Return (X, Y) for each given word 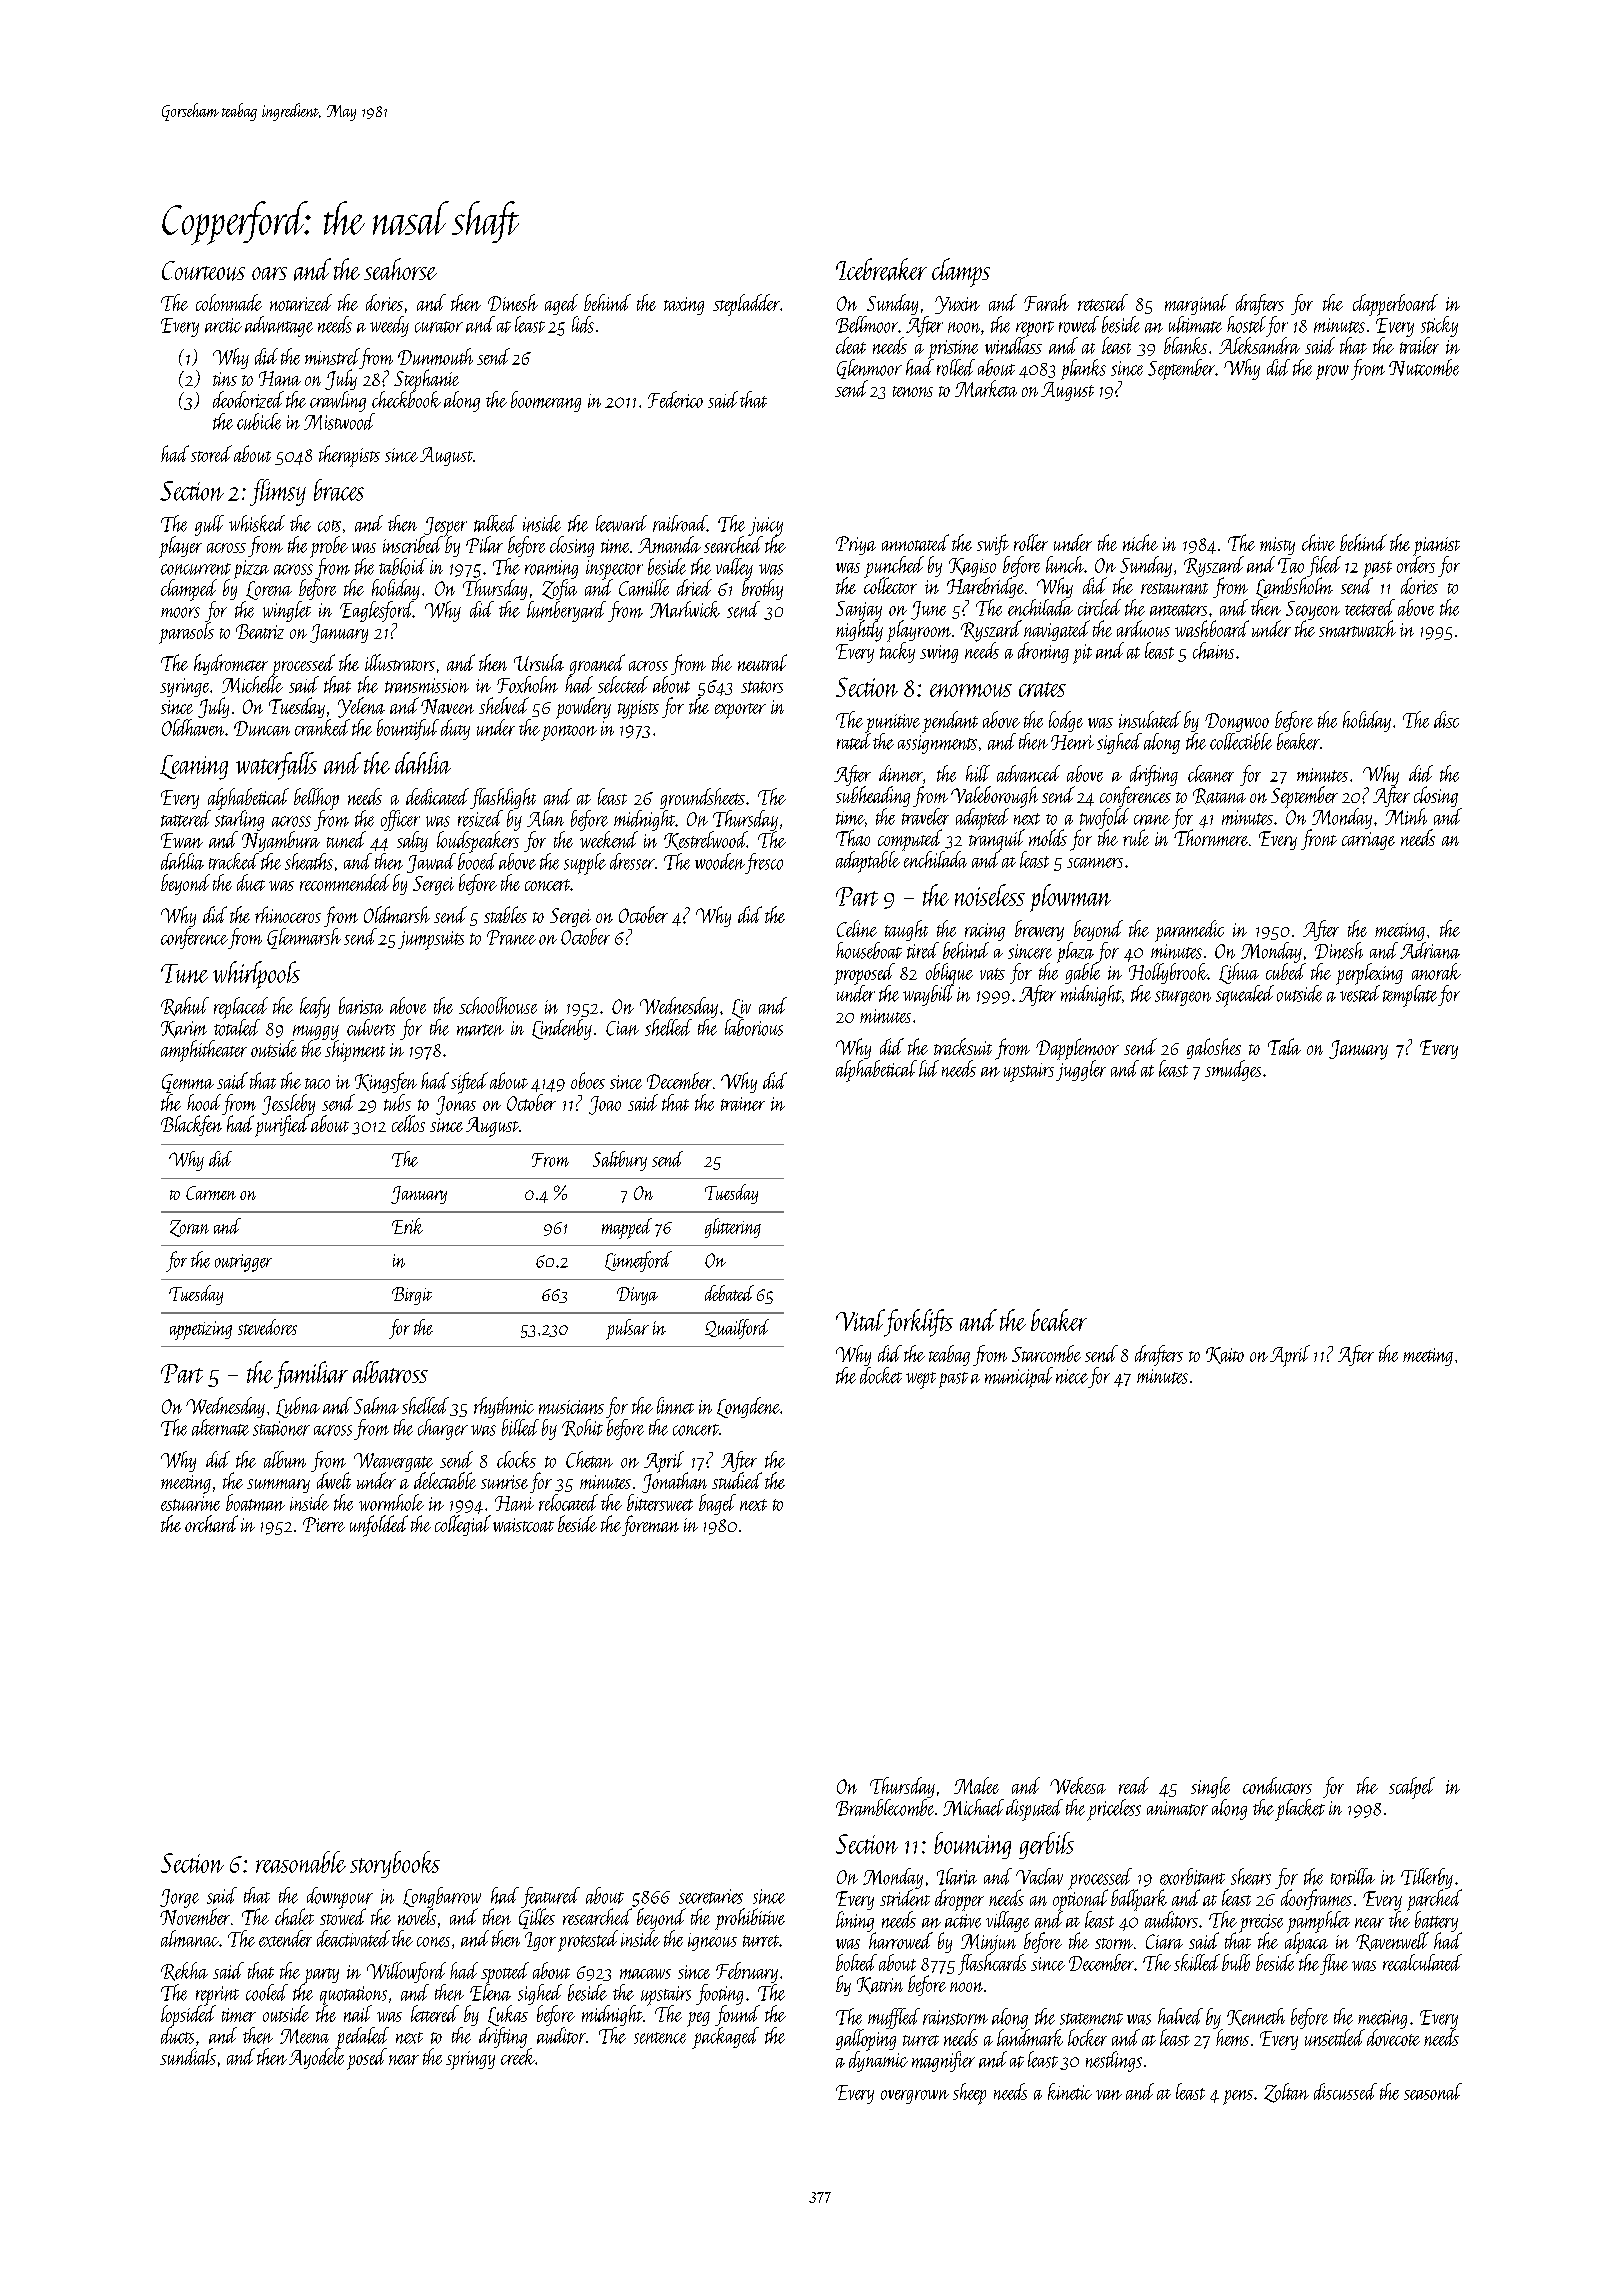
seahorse (400, 269)
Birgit (412, 1296)
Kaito (1225, 1355)
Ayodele (316, 2058)
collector (890, 586)
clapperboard (1395, 305)
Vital (860, 1320)
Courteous (203, 271)
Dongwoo (1237, 722)
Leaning (194, 767)
